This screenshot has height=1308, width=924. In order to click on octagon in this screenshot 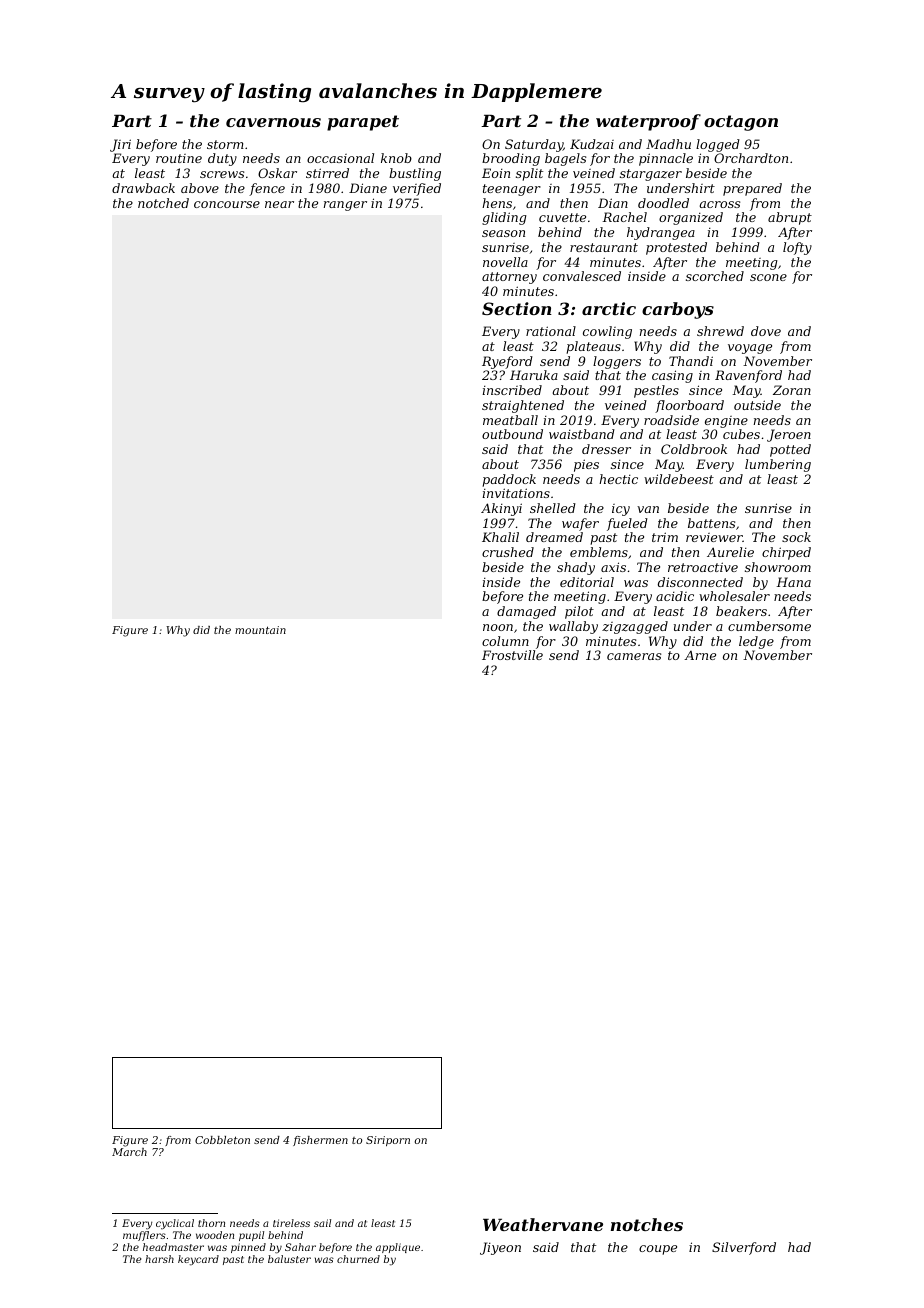, I will do `click(741, 123)`.
